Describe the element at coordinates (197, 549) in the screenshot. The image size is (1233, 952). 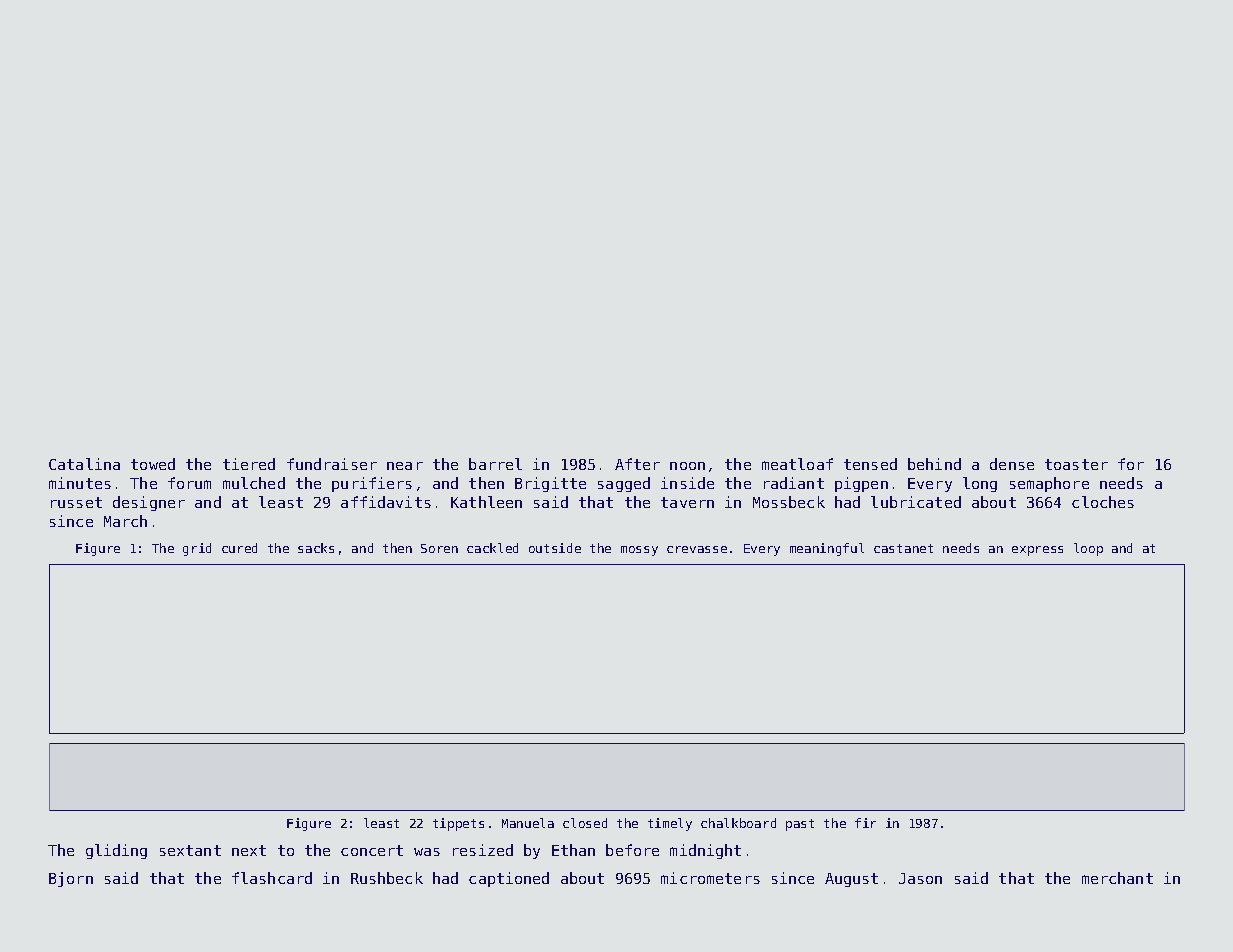
I see `grid` at that location.
